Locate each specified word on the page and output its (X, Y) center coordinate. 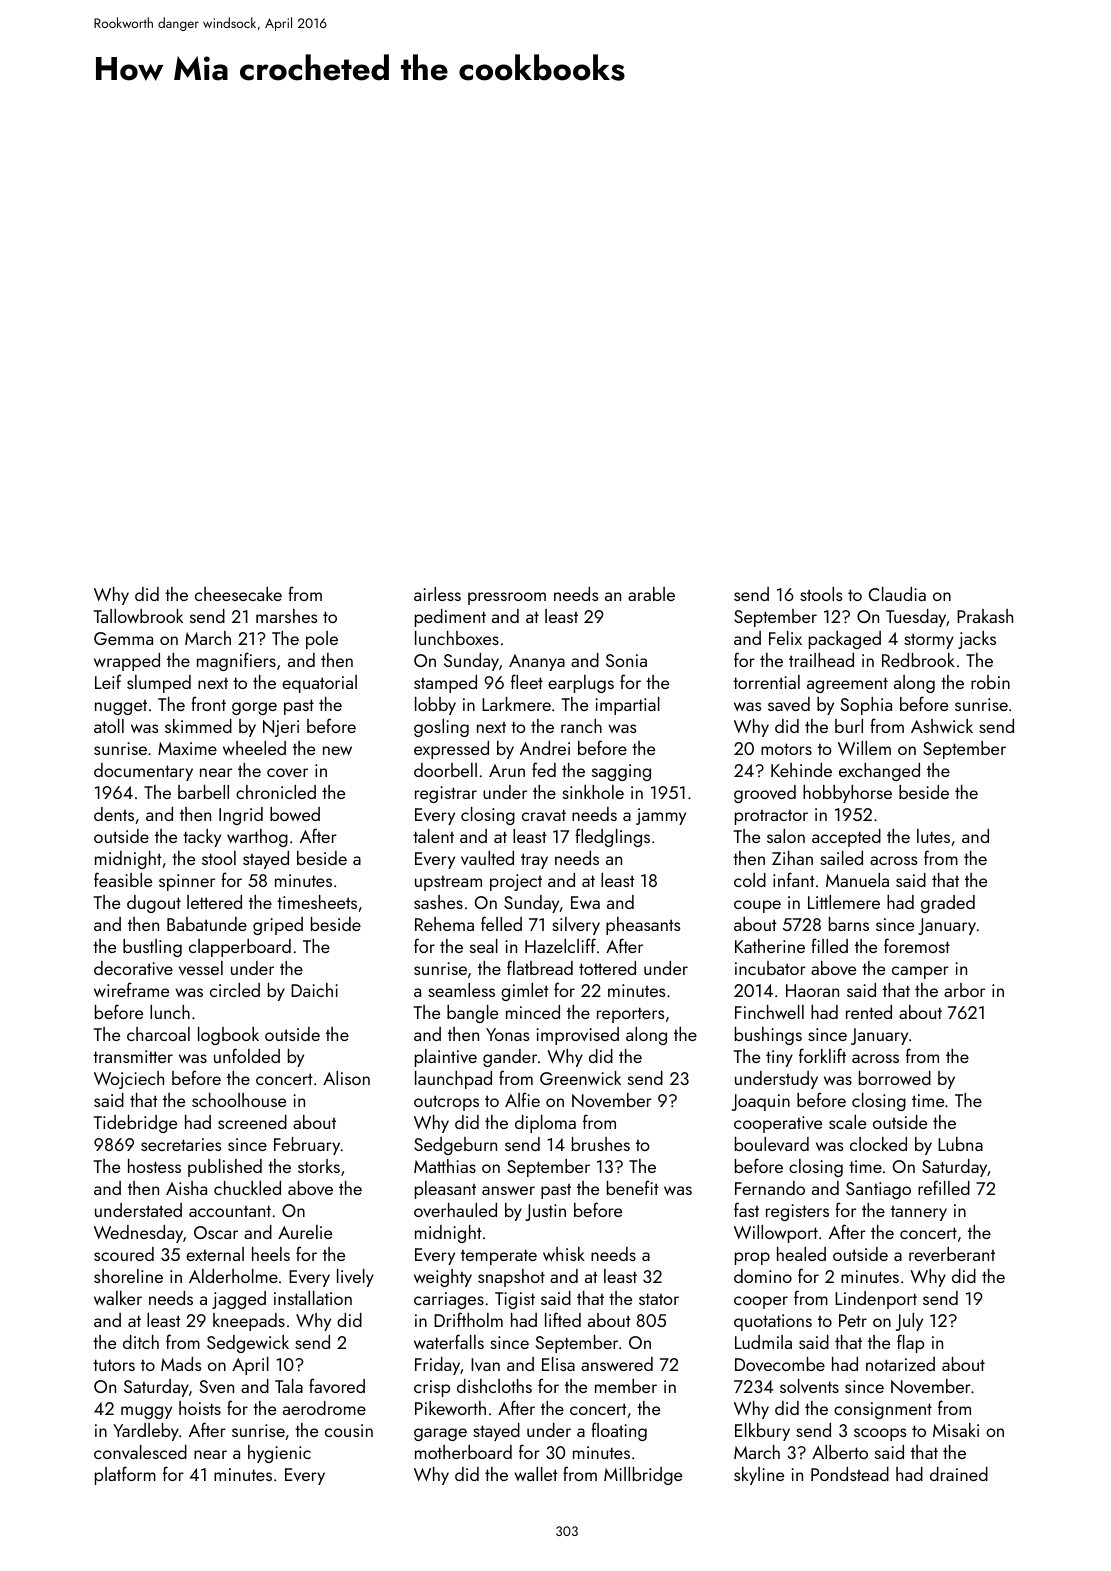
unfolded (247, 1055)
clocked (878, 1144)
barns (849, 924)
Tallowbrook (138, 616)
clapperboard (240, 948)
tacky (202, 838)
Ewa (585, 902)
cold (750, 880)
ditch (141, 1342)
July (909, 1322)
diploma (545, 1124)
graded (948, 904)
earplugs (581, 684)
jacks (977, 640)
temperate (499, 1257)
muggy (146, 1412)
